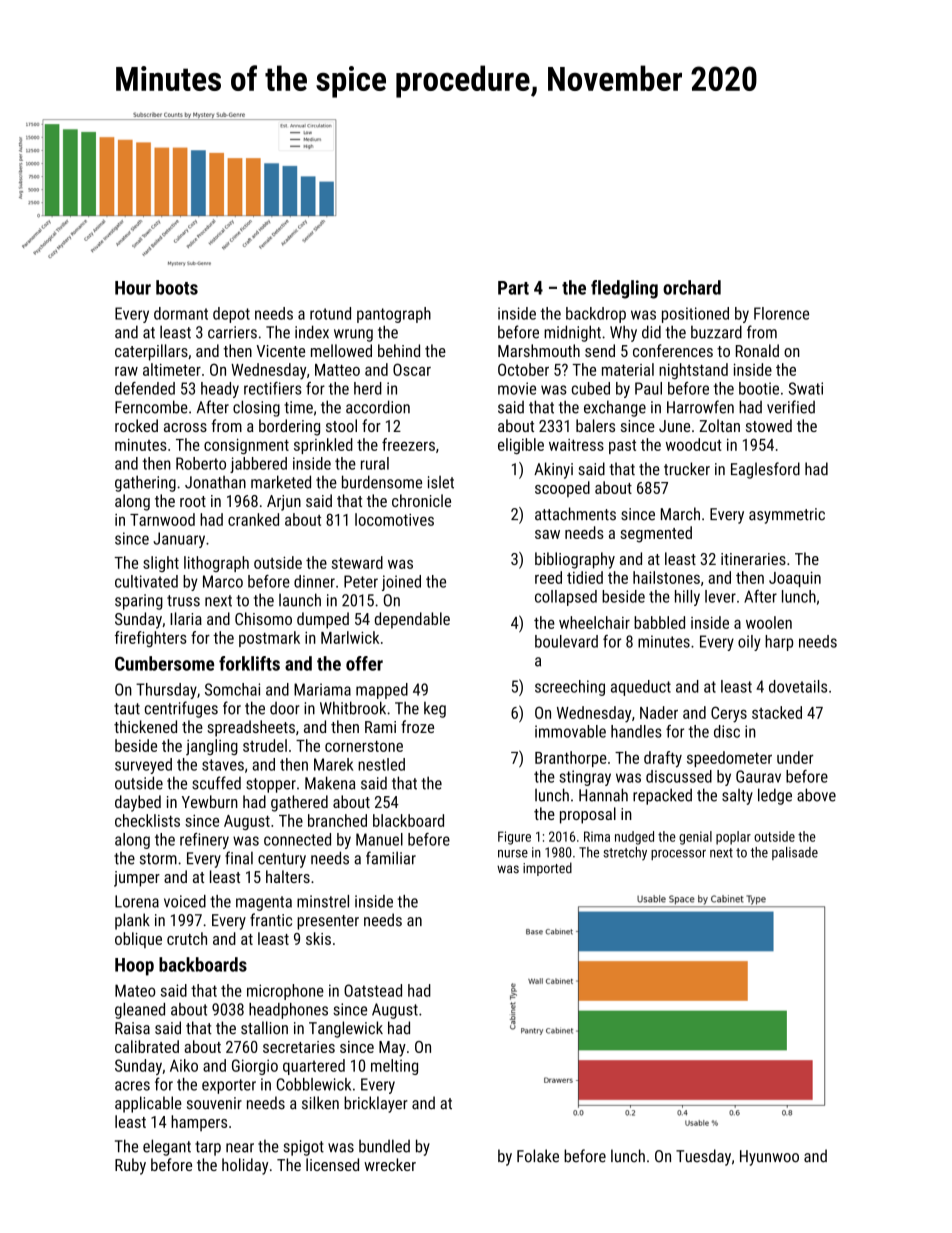 The image size is (952, 1233). I want to click on halters, so click(288, 876).
